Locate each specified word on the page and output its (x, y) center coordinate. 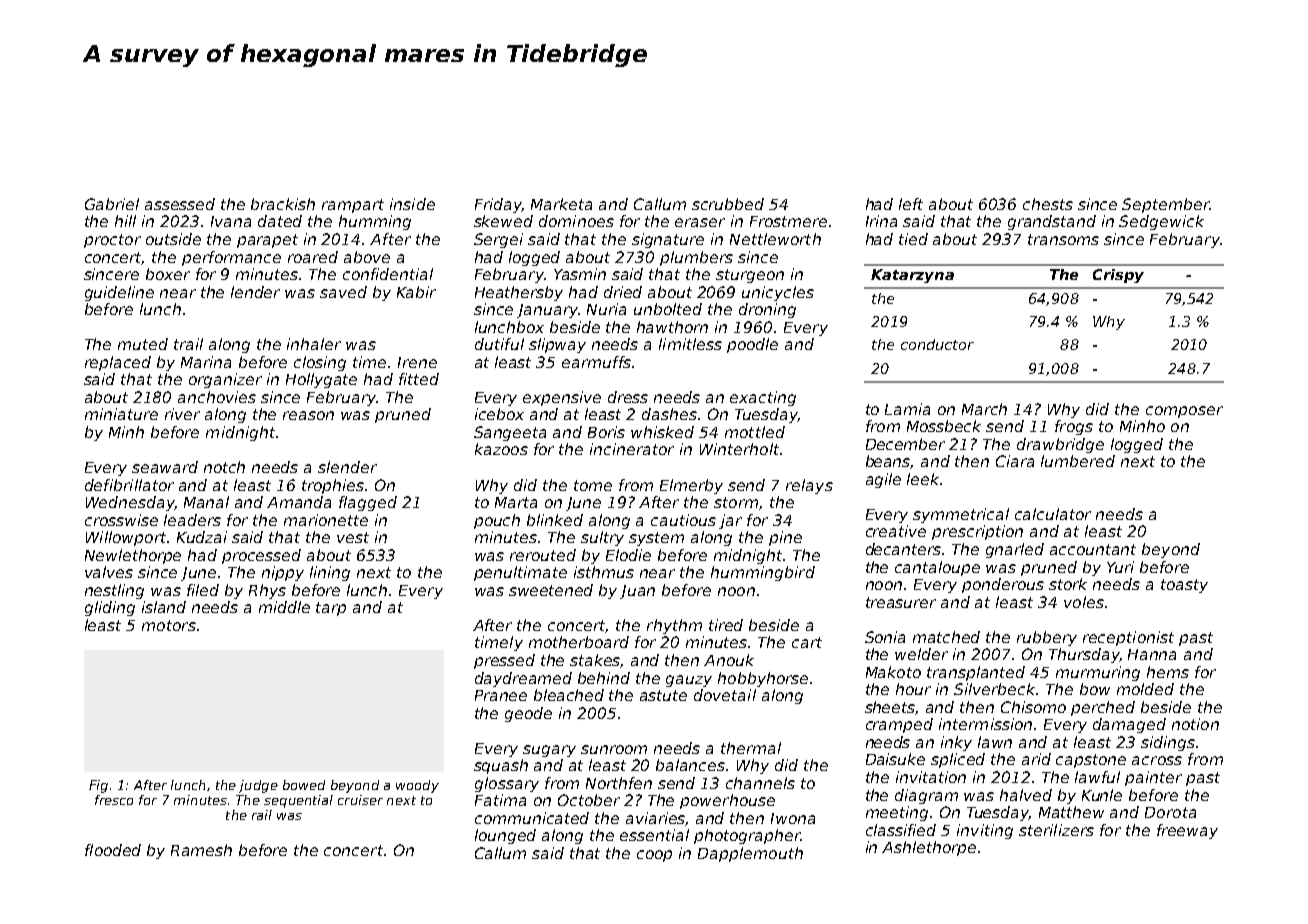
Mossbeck (944, 426)
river (182, 414)
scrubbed (728, 204)
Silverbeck (994, 689)
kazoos (501, 449)
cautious (683, 520)
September (1165, 205)
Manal (206, 502)
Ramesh (201, 850)
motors (169, 625)
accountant (1093, 549)
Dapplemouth (750, 854)
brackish (283, 204)
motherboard (579, 642)
